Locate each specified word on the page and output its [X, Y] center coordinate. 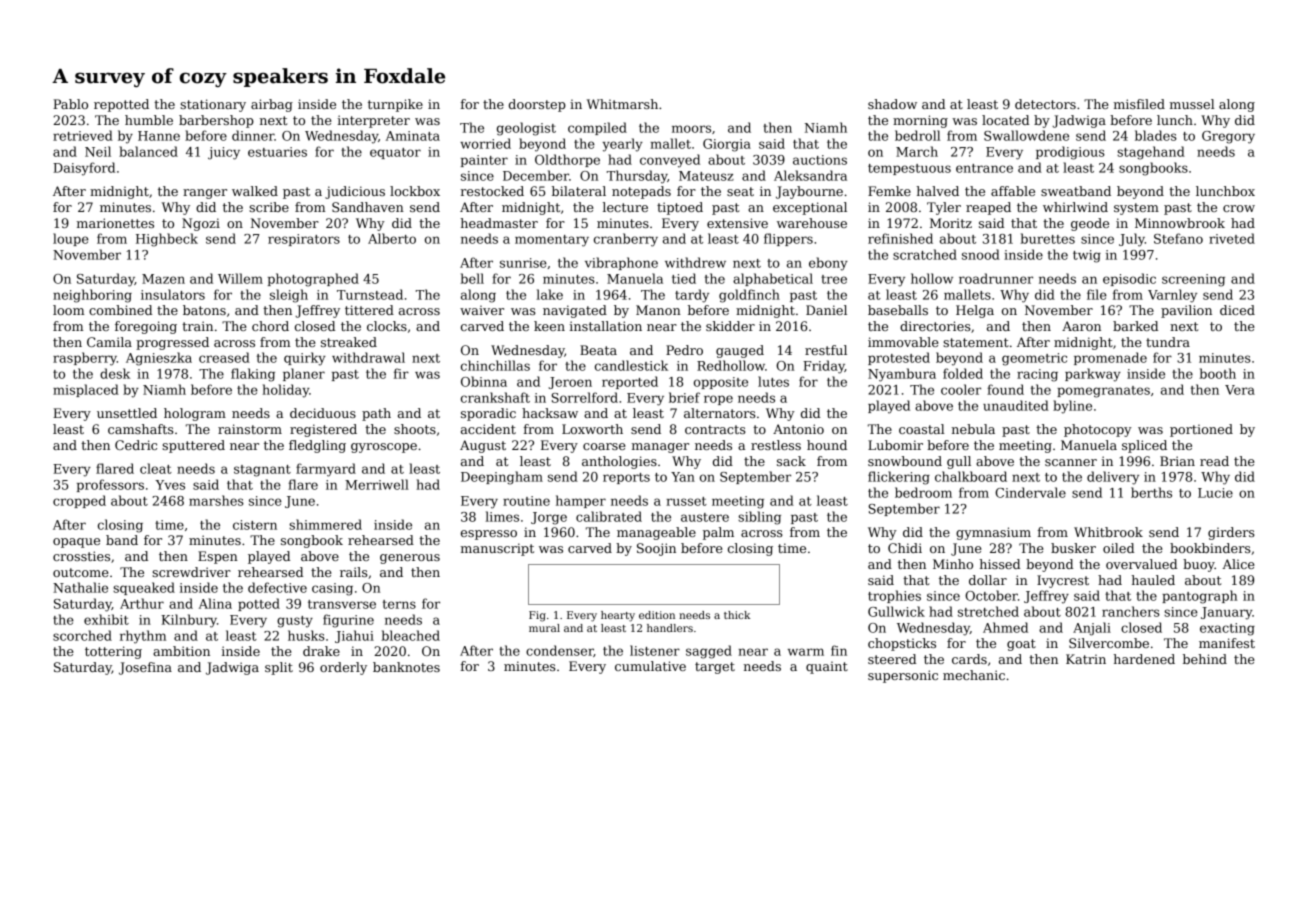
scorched [82, 635]
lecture [625, 207]
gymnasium [993, 533]
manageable [656, 533]
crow [1239, 208]
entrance [984, 168]
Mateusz [706, 176]
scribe [269, 207]
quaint [827, 668]
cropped [79, 501]
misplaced [86, 390]
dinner [253, 135]
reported [630, 382]
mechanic [974, 675]
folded [963, 373]
